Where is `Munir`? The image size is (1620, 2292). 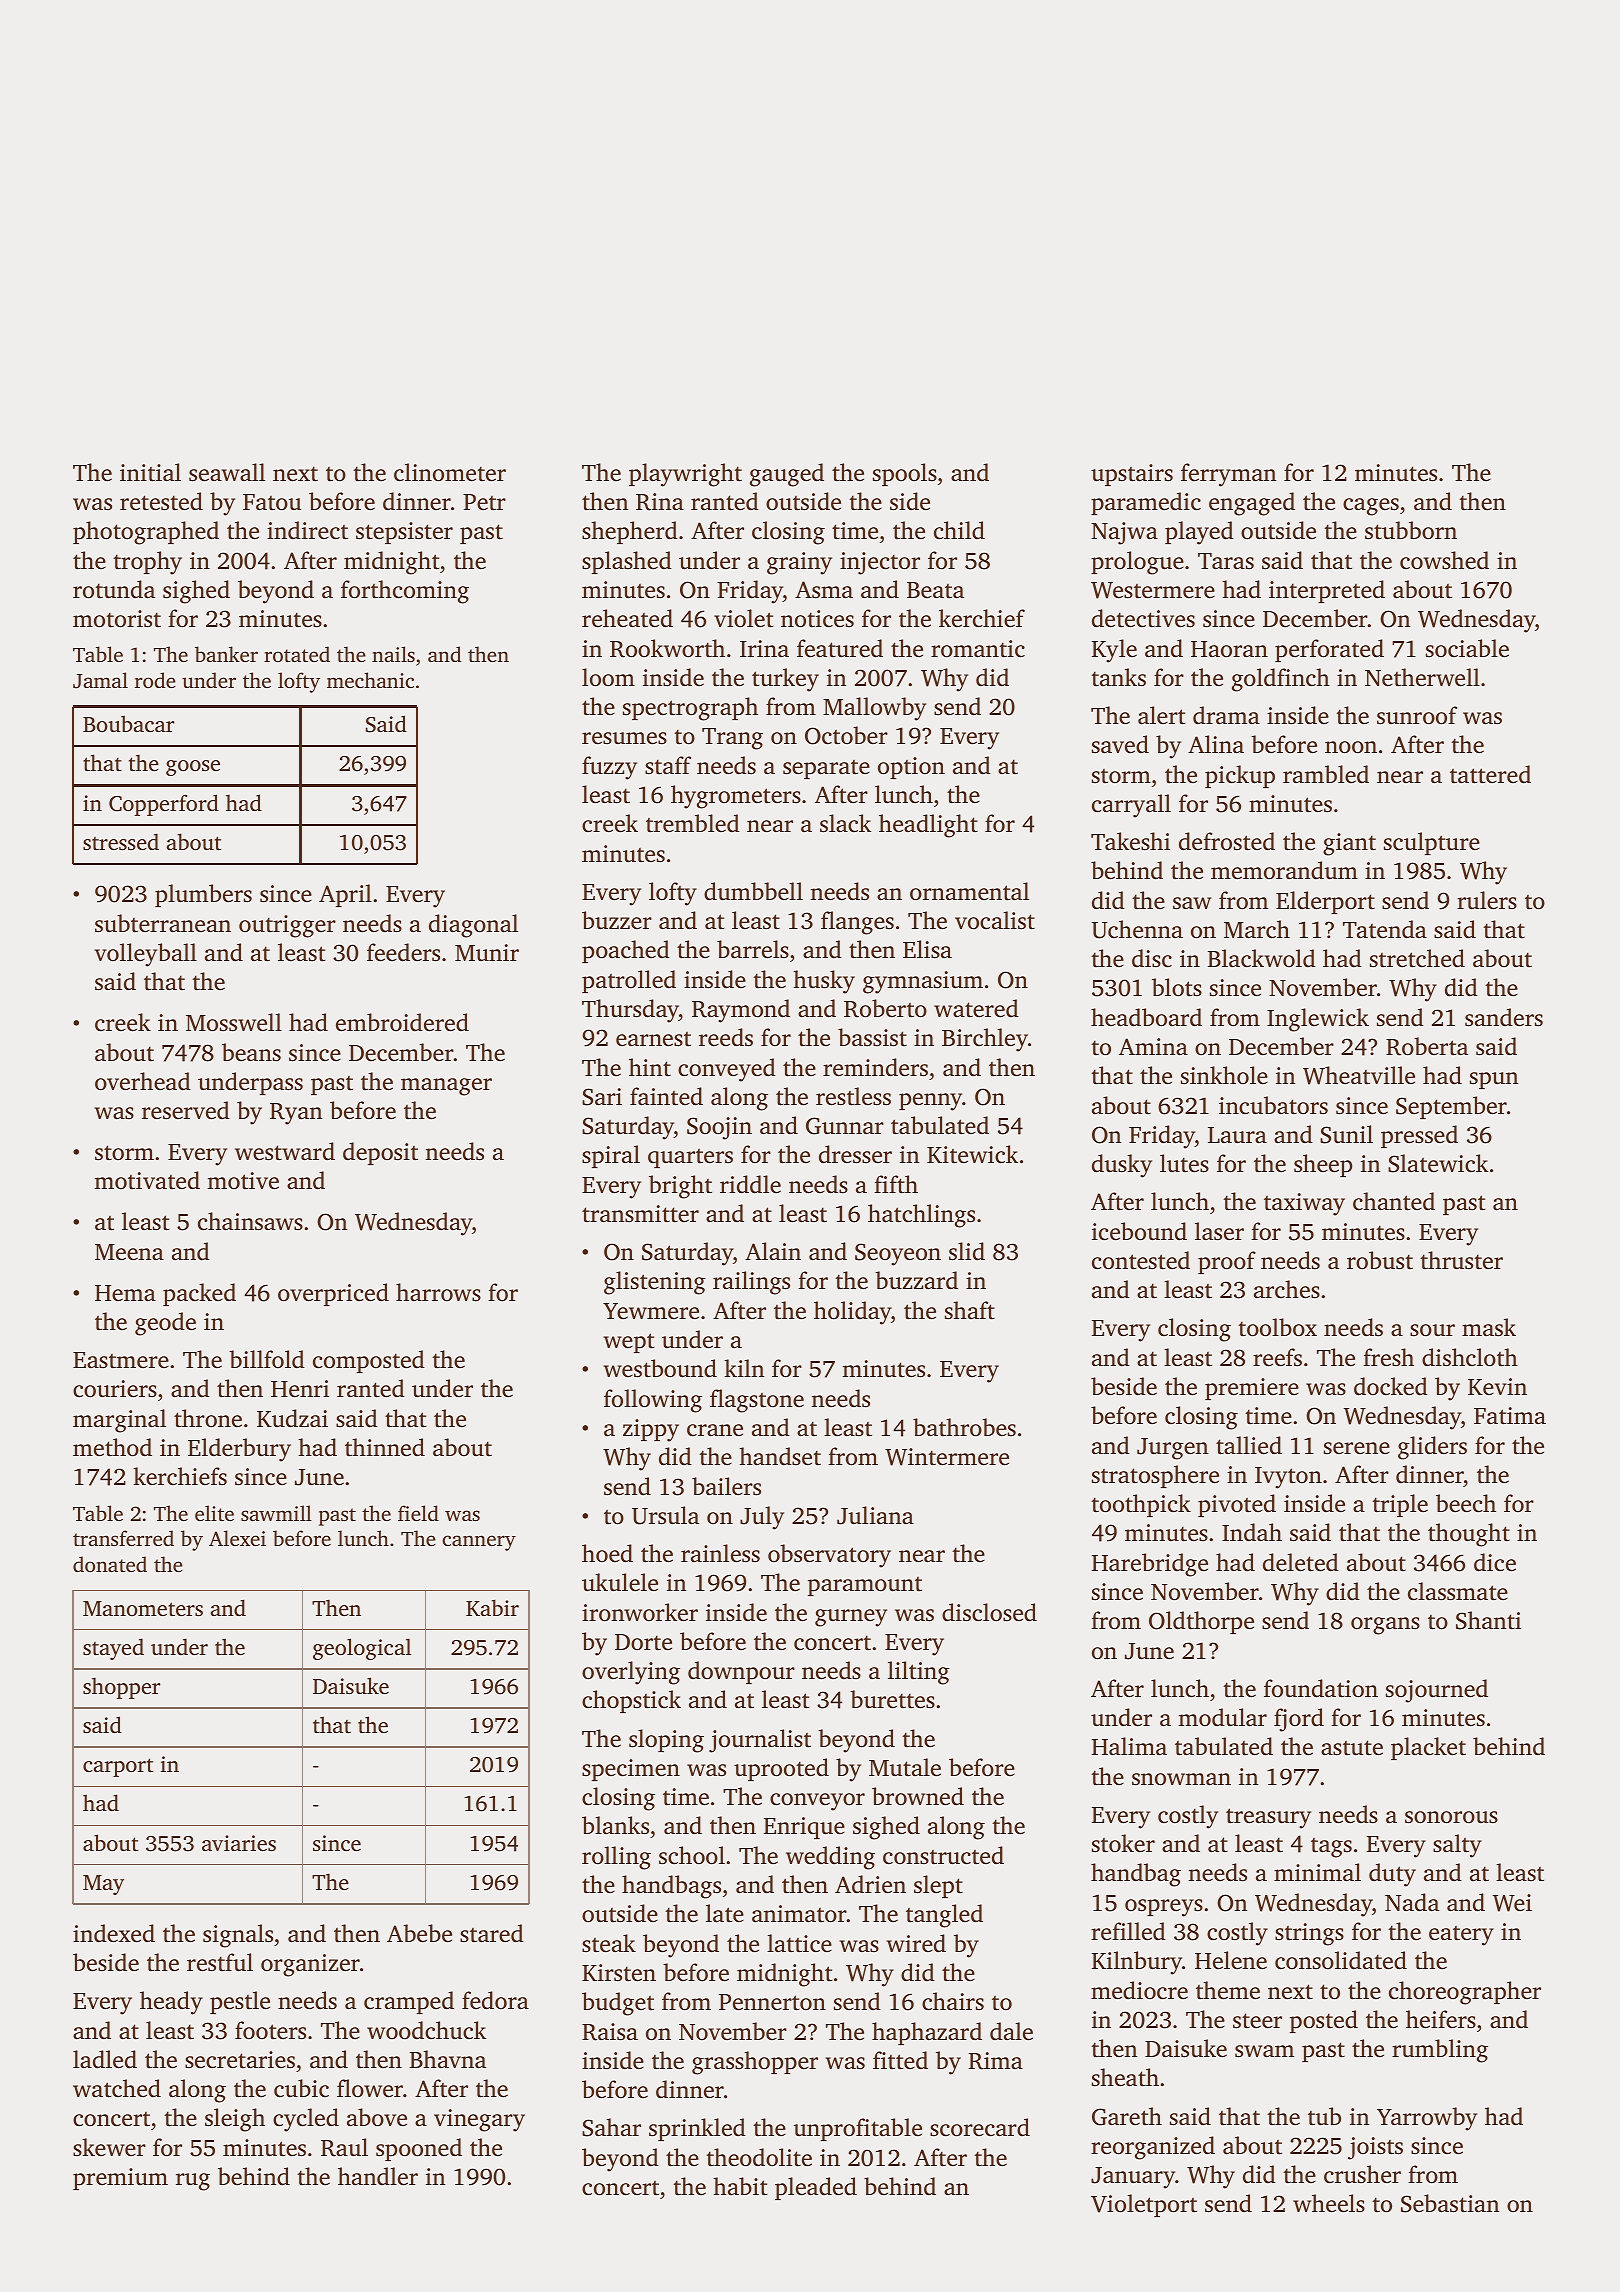 Munir is located at coordinates (487, 952).
